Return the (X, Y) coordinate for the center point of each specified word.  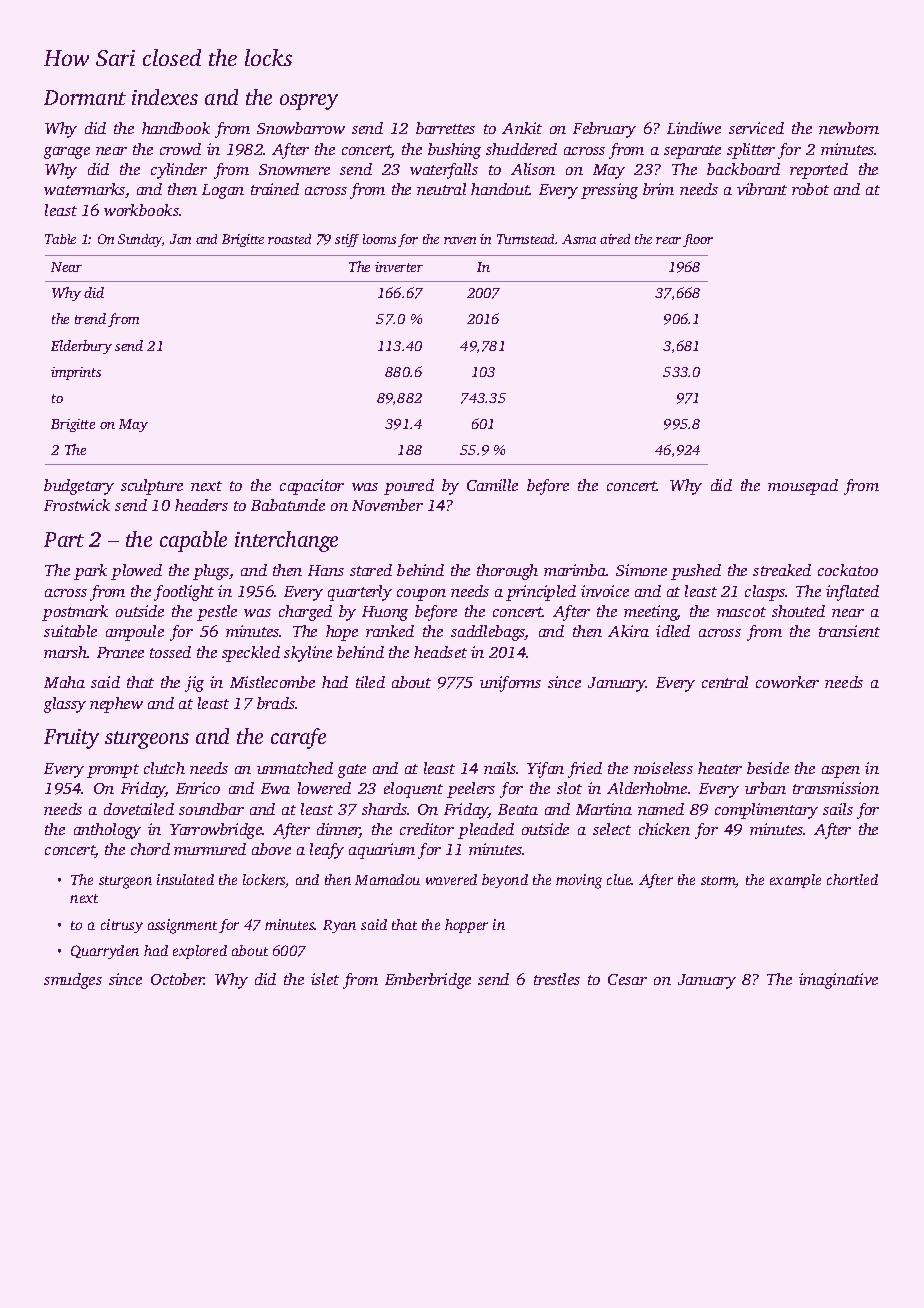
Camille (492, 485)
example (795, 881)
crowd (180, 149)
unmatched (295, 768)
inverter (399, 267)
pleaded (486, 831)
